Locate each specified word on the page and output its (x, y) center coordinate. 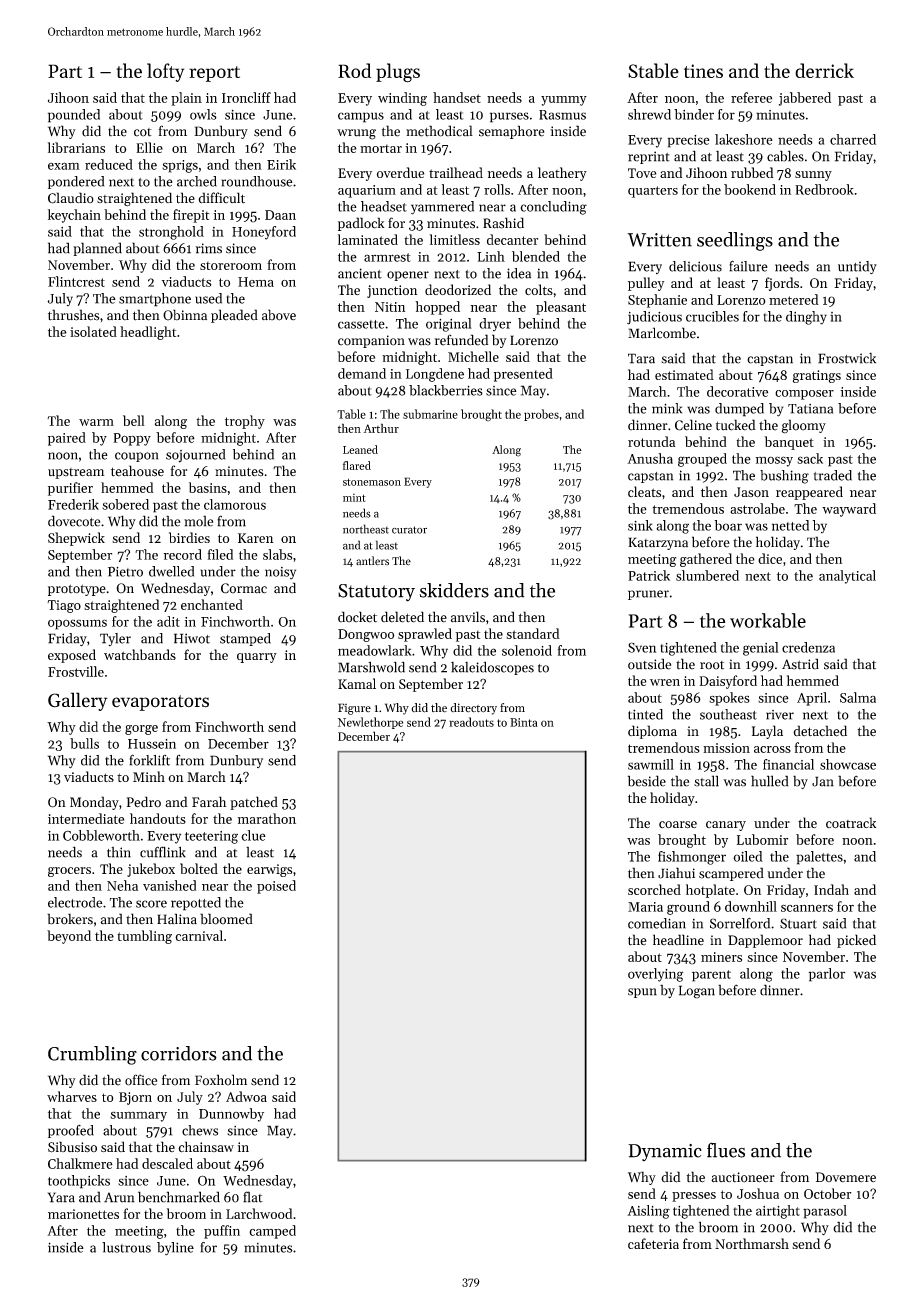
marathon (266, 818)
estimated (684, 374)
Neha (122, 885)
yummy (564, 101)
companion (371, 341)
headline (678, 940)
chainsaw (206, 1146)
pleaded (234, 316)
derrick (824, 70)
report (214, 74)
